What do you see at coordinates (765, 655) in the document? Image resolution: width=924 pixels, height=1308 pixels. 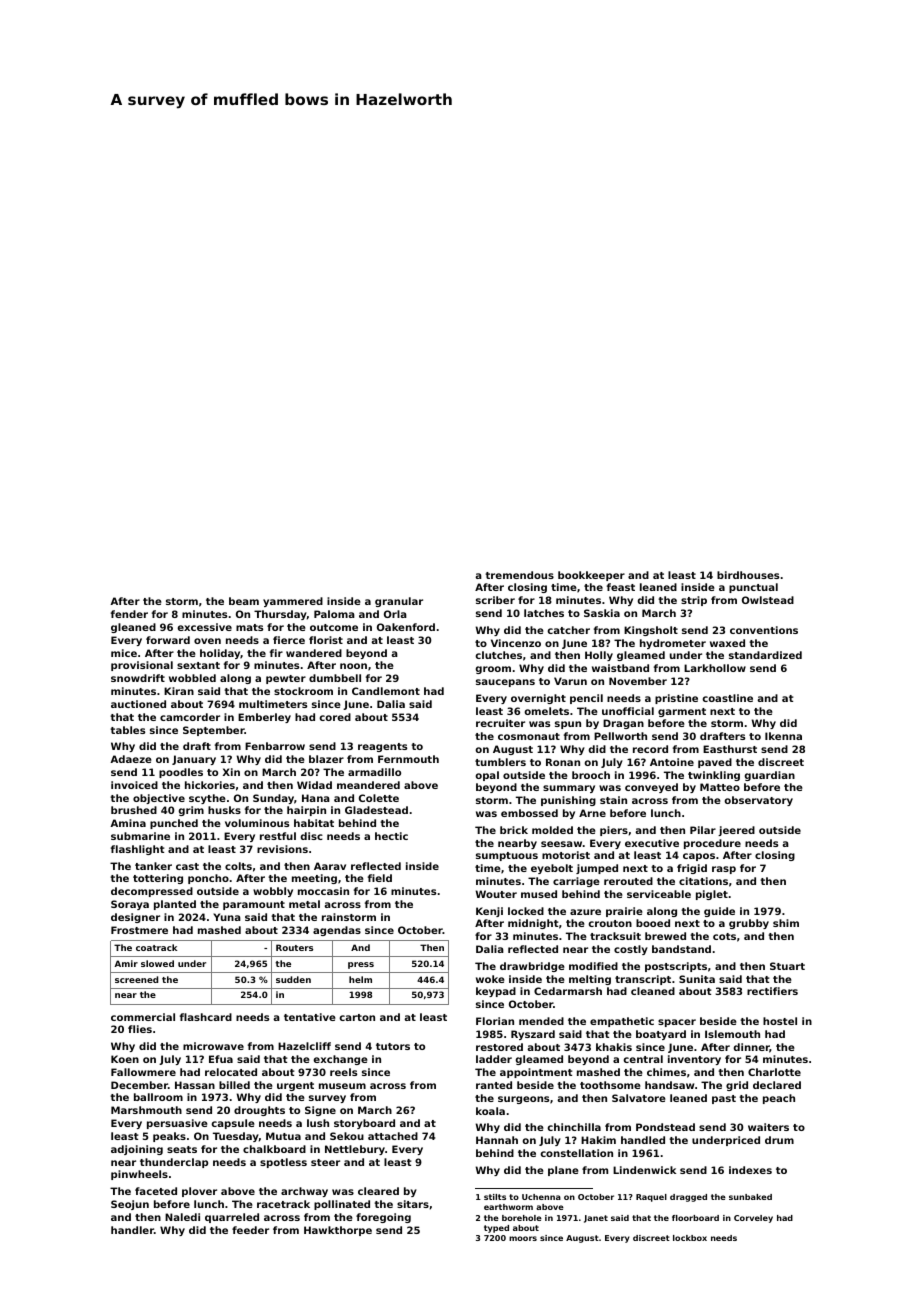 I see `standardized` at bounding box center [765, 655].
